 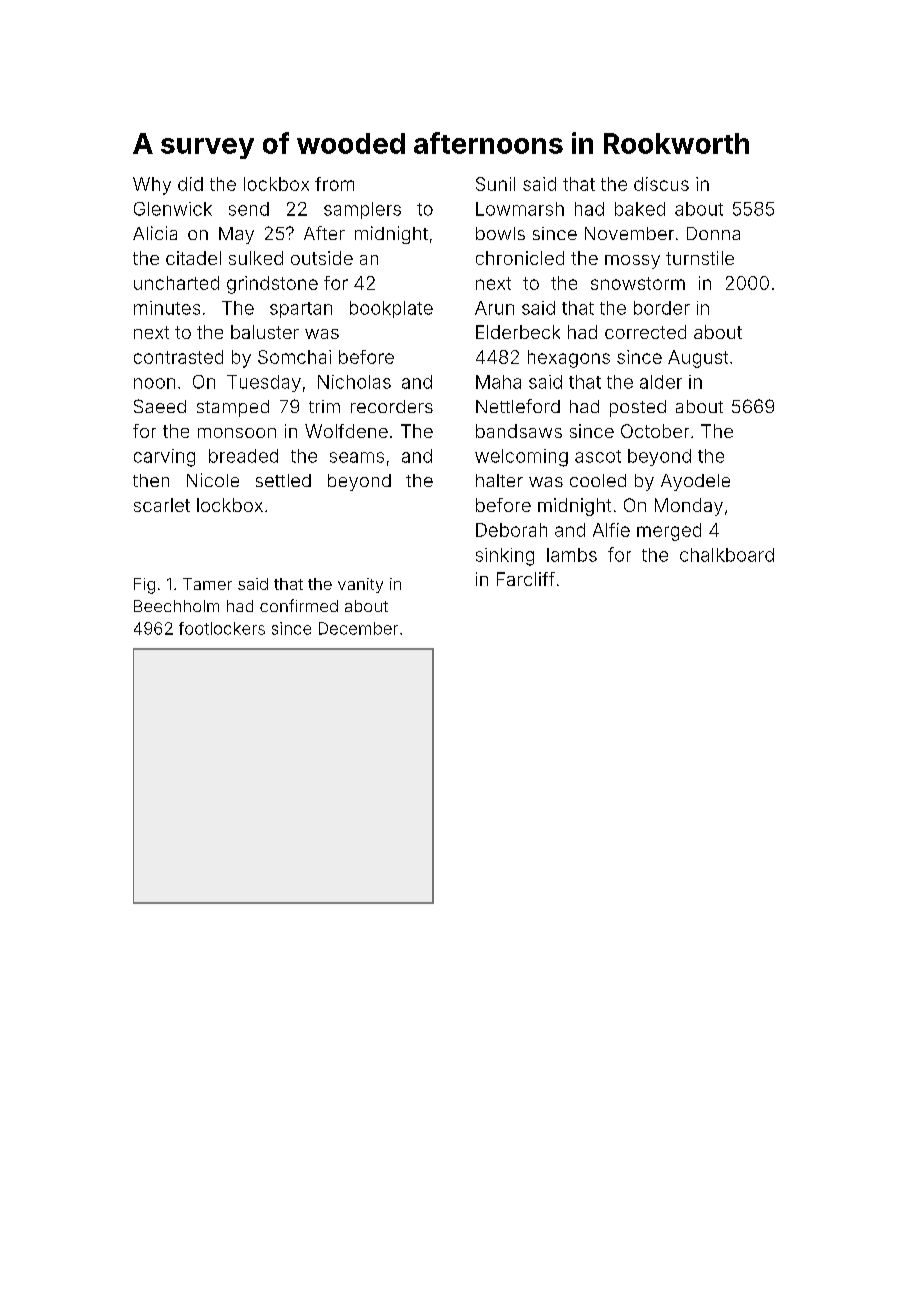 What do you see at coordinates (700, 258) in the page?
I see `turnstile` at bounding box center [700, 258].
